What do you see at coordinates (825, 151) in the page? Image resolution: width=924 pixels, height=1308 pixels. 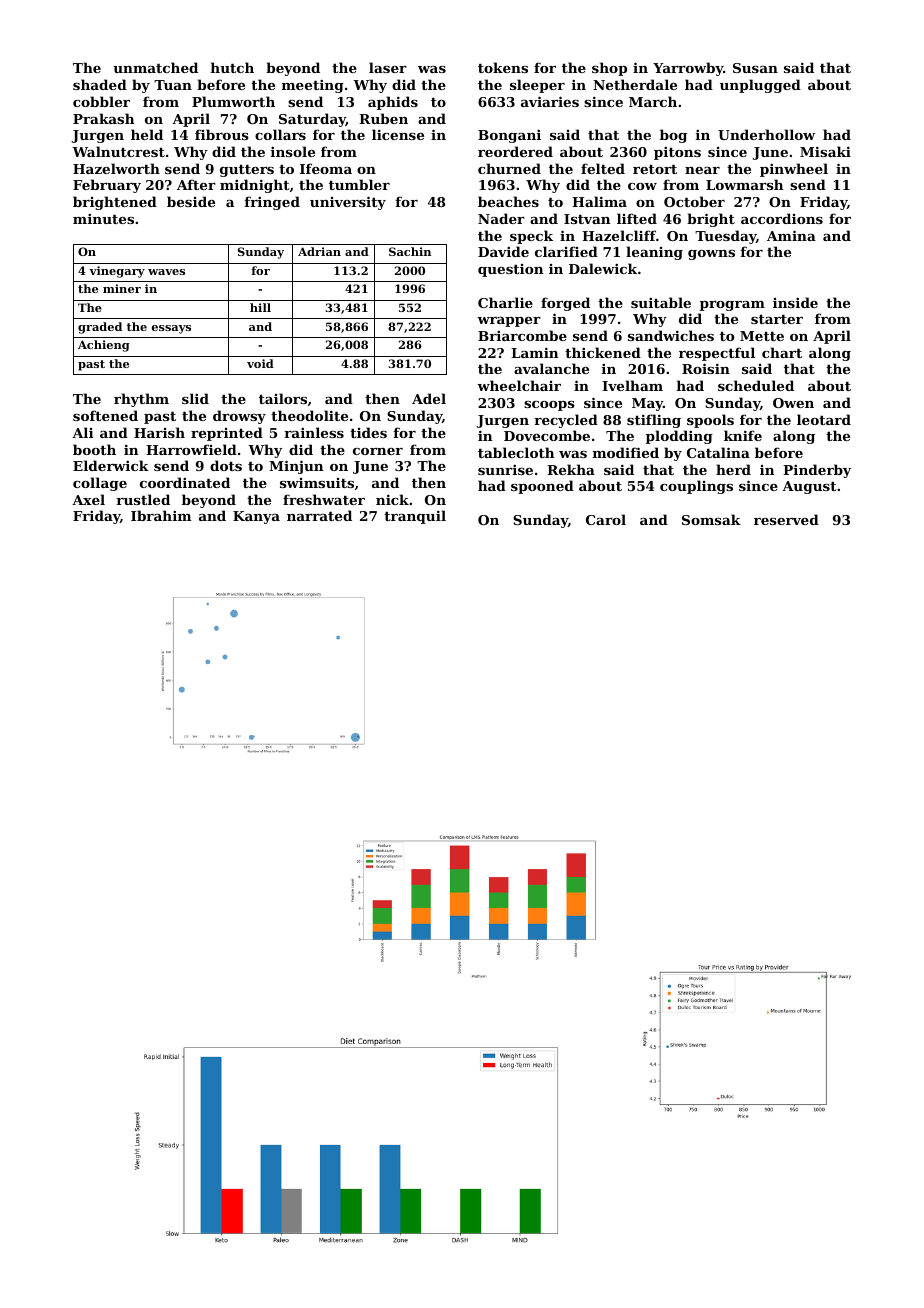 I see `Misaki` at bounding box center [825, 151].
